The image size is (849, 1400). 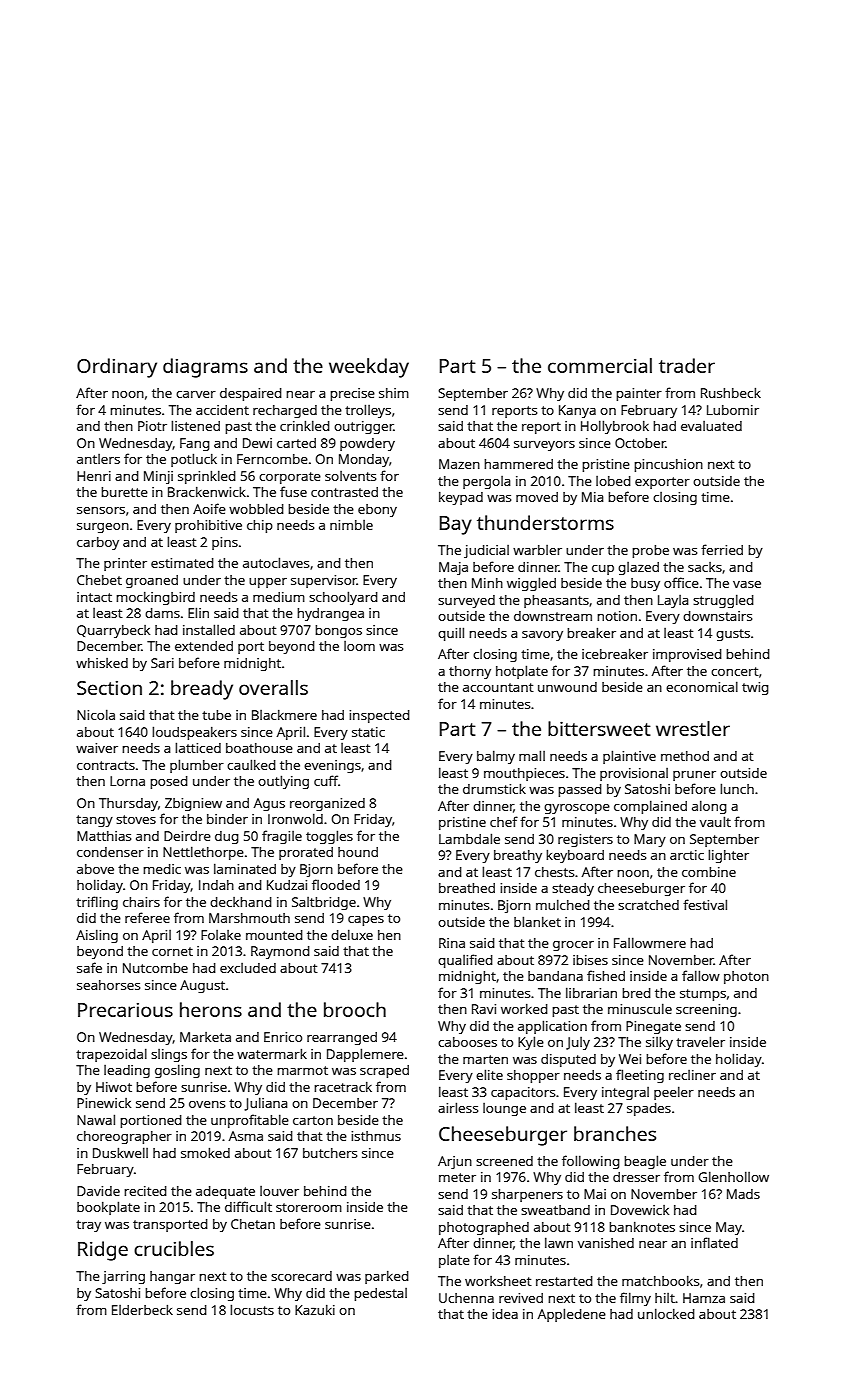 I want to click on Piotr, so click(x=152, y=426).
